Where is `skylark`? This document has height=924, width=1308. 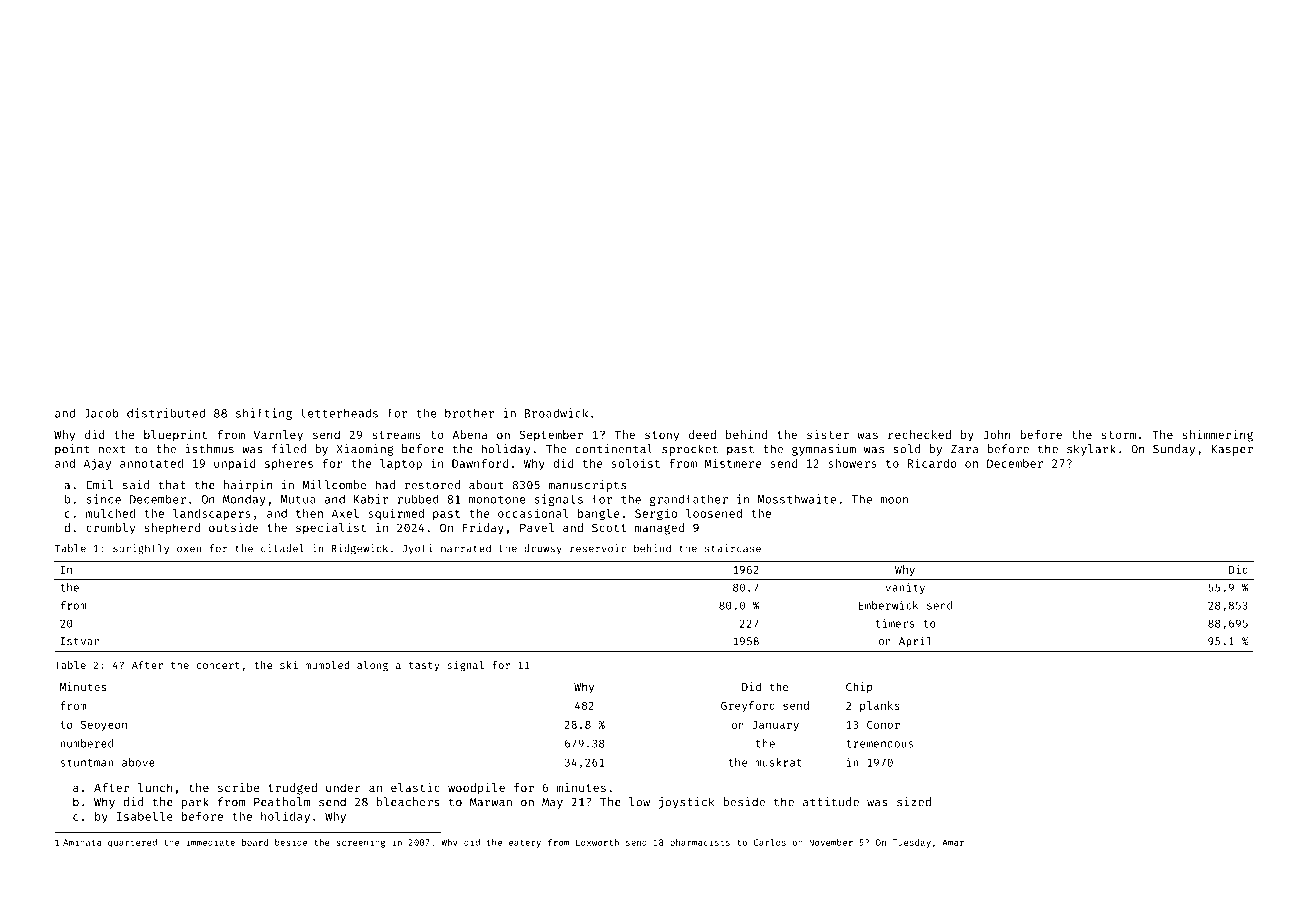
skylark is located at coordinates (1091, 450).
